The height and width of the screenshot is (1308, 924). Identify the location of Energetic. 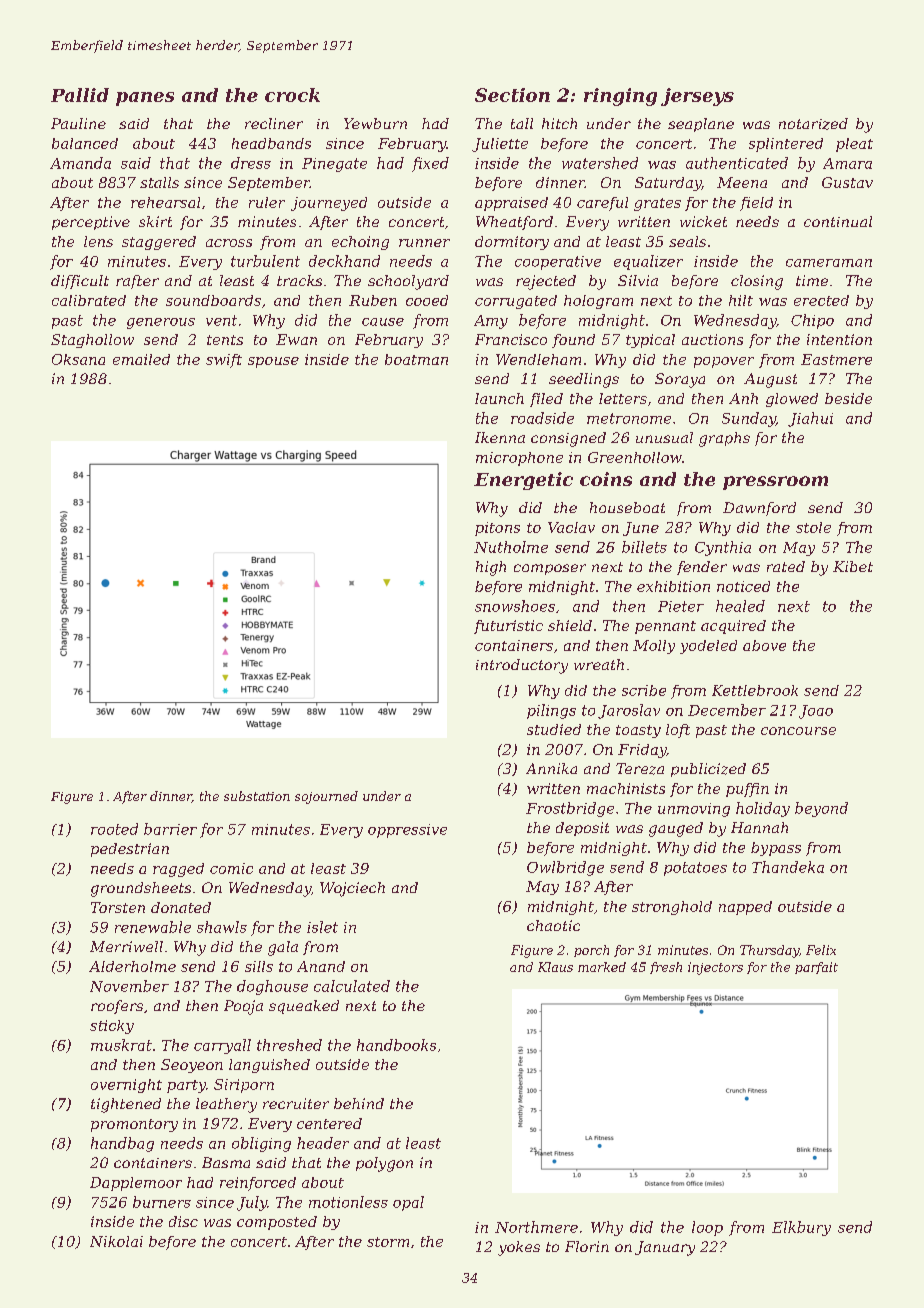
(523, 481).
